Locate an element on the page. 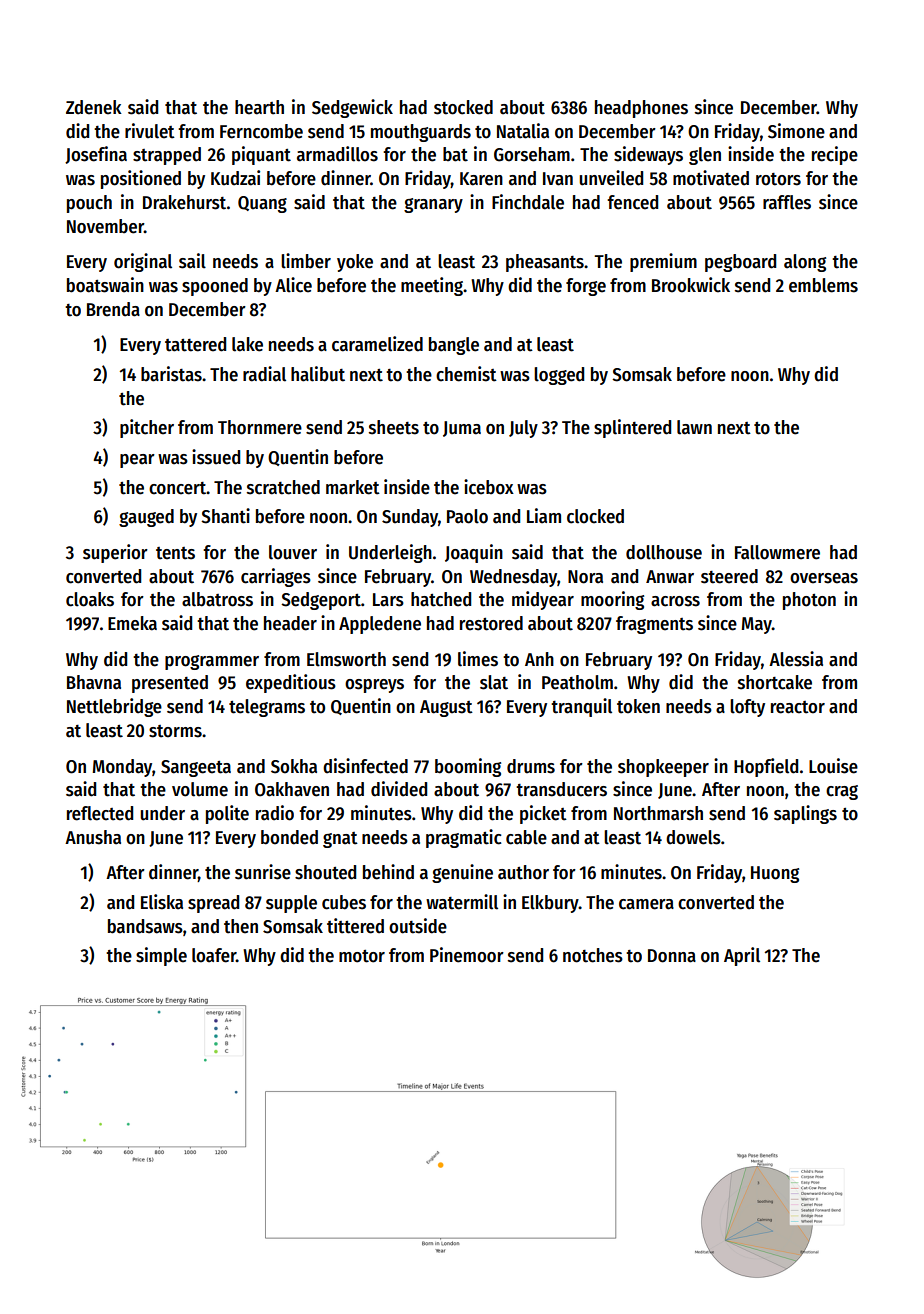 This image has height=1314, width=924. Pinemoor is located at coordinates (467, 955).
